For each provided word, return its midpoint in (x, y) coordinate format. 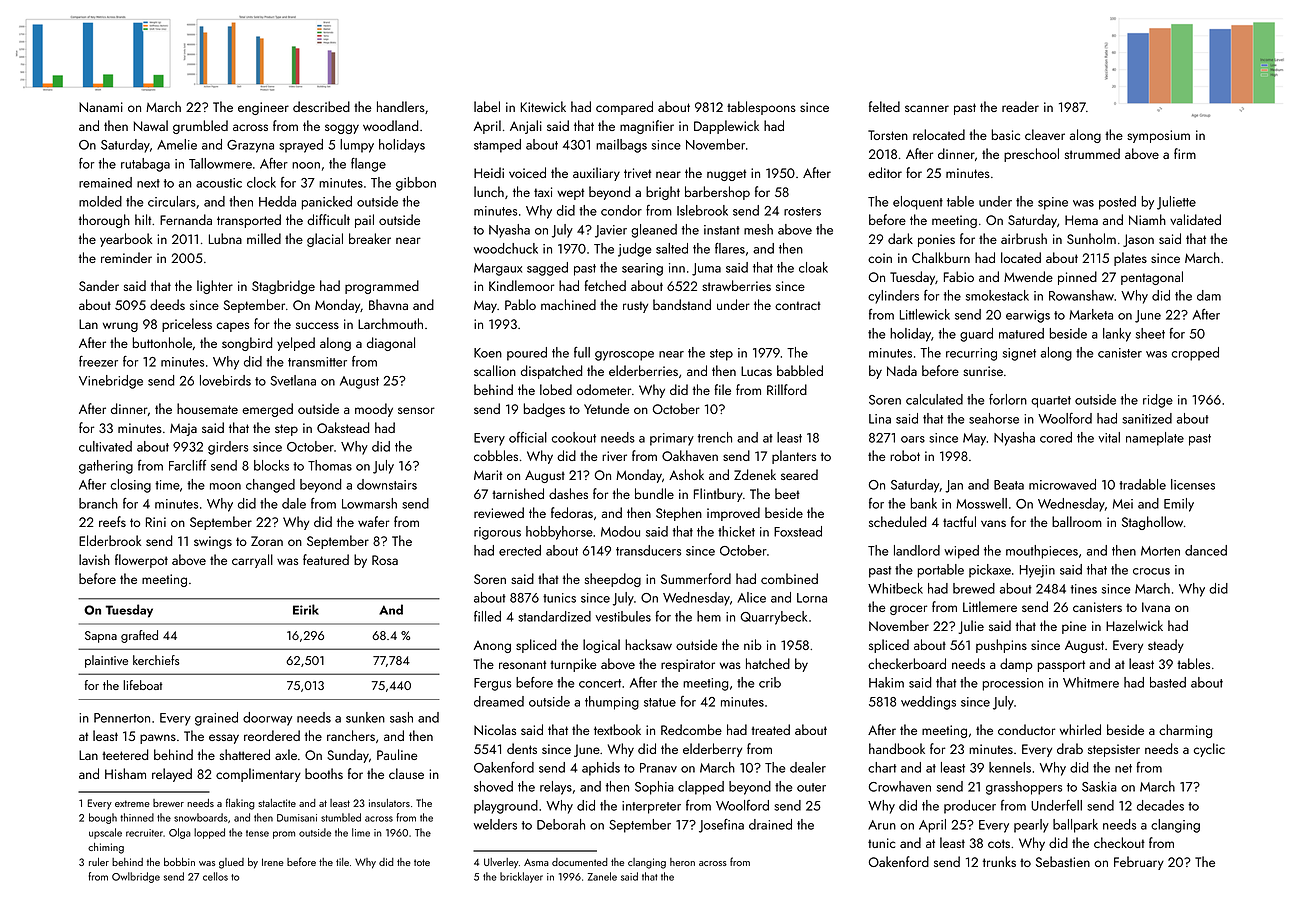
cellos (215, 876)
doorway (268, 719)
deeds (167, 304)
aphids (601, 769)
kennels (1010, 767)
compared (624, 108)
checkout (1119, 842)
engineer (263, 108)
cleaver (1045, 134)
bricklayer (521, 877)
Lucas (756, 371)
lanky (1117, 335)
